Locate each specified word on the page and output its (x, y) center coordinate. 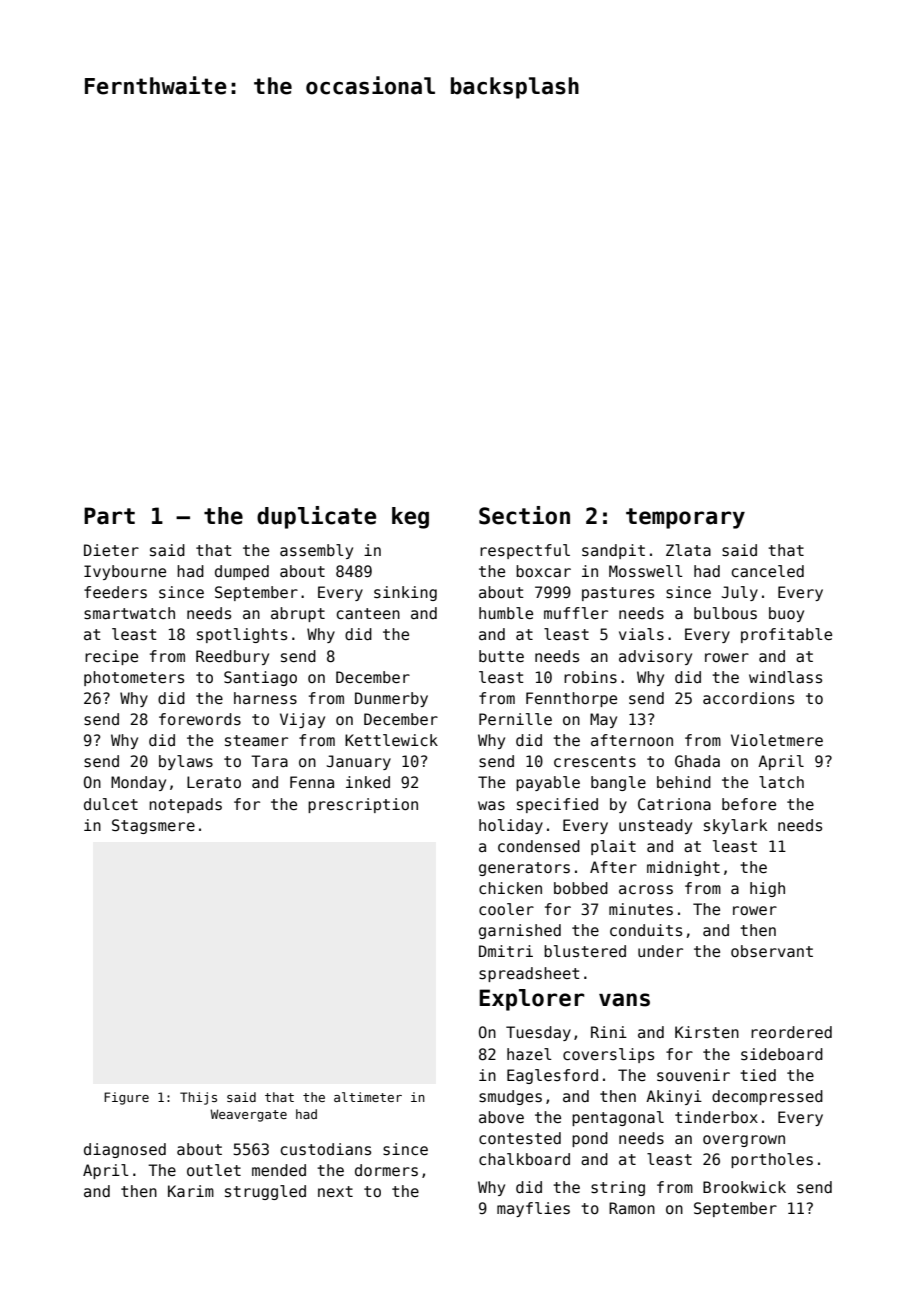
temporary (685, 518)
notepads (185, 805)
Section (524, 515)
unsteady (655, 826)
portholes (772, 1160)
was (491, 805)
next (335, 1191)
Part (109, 516)
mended (279, 1170)
